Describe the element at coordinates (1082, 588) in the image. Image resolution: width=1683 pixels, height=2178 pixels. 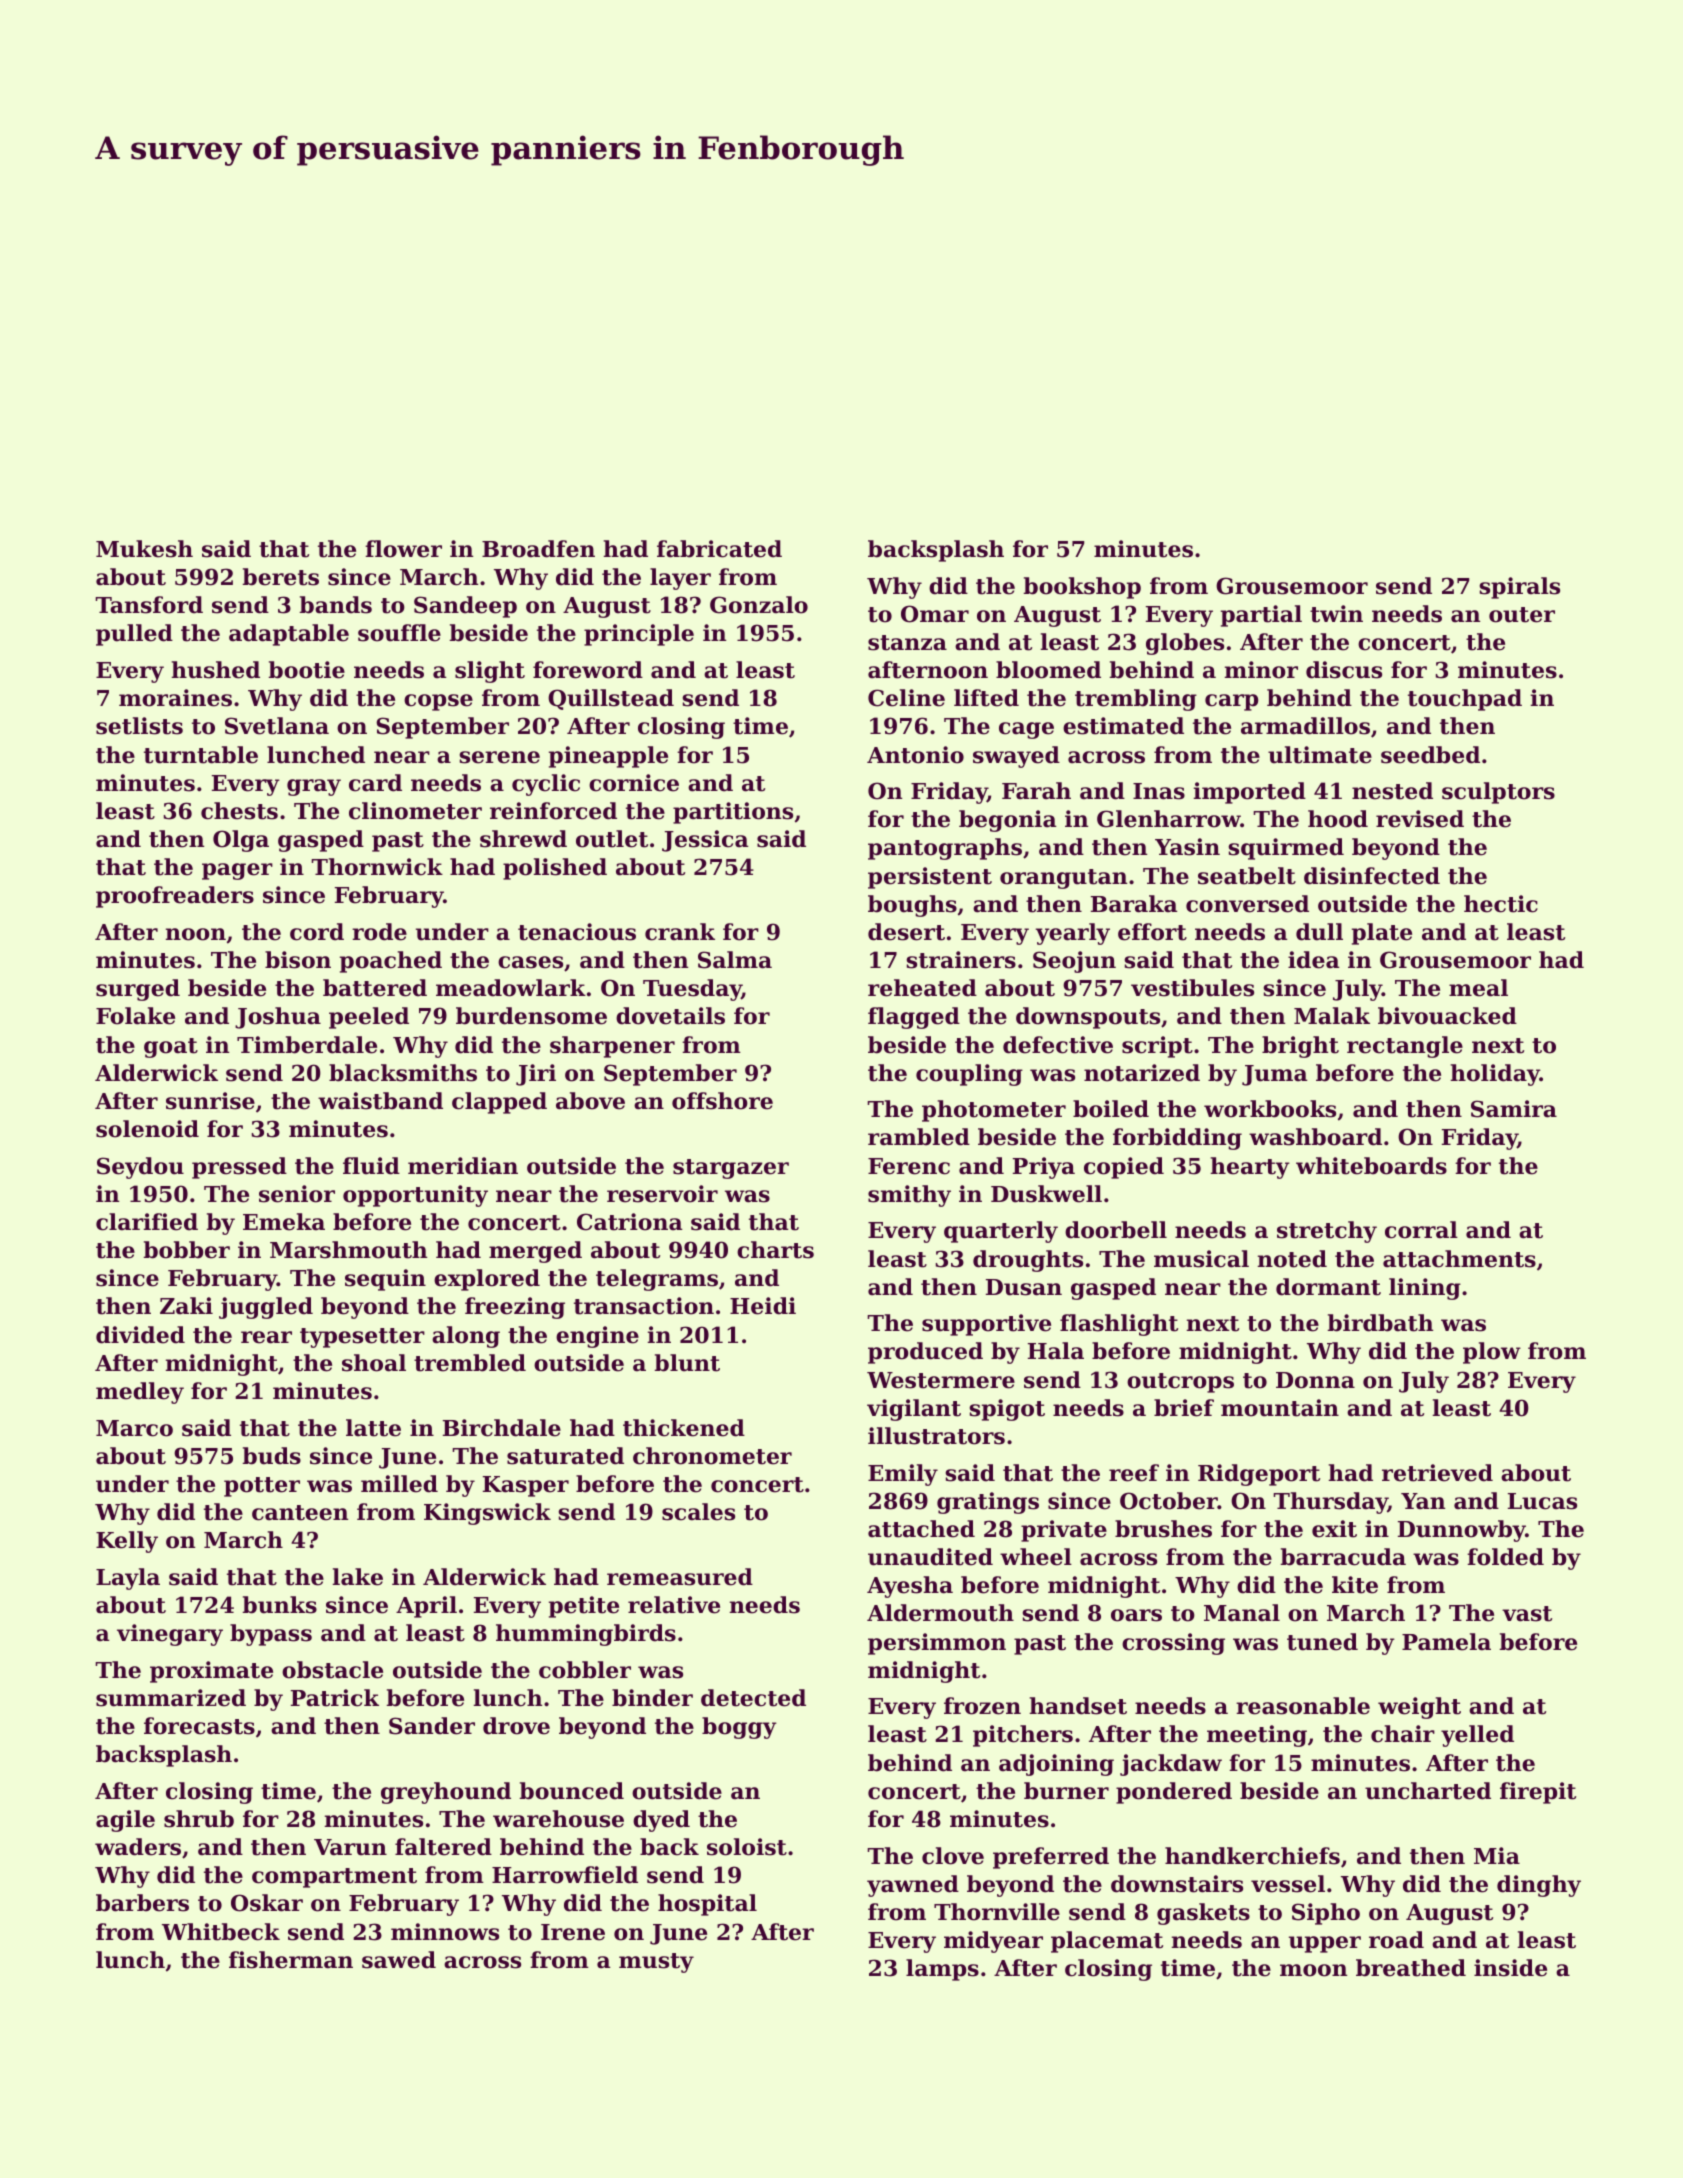
I see `bookshop` at that location.
